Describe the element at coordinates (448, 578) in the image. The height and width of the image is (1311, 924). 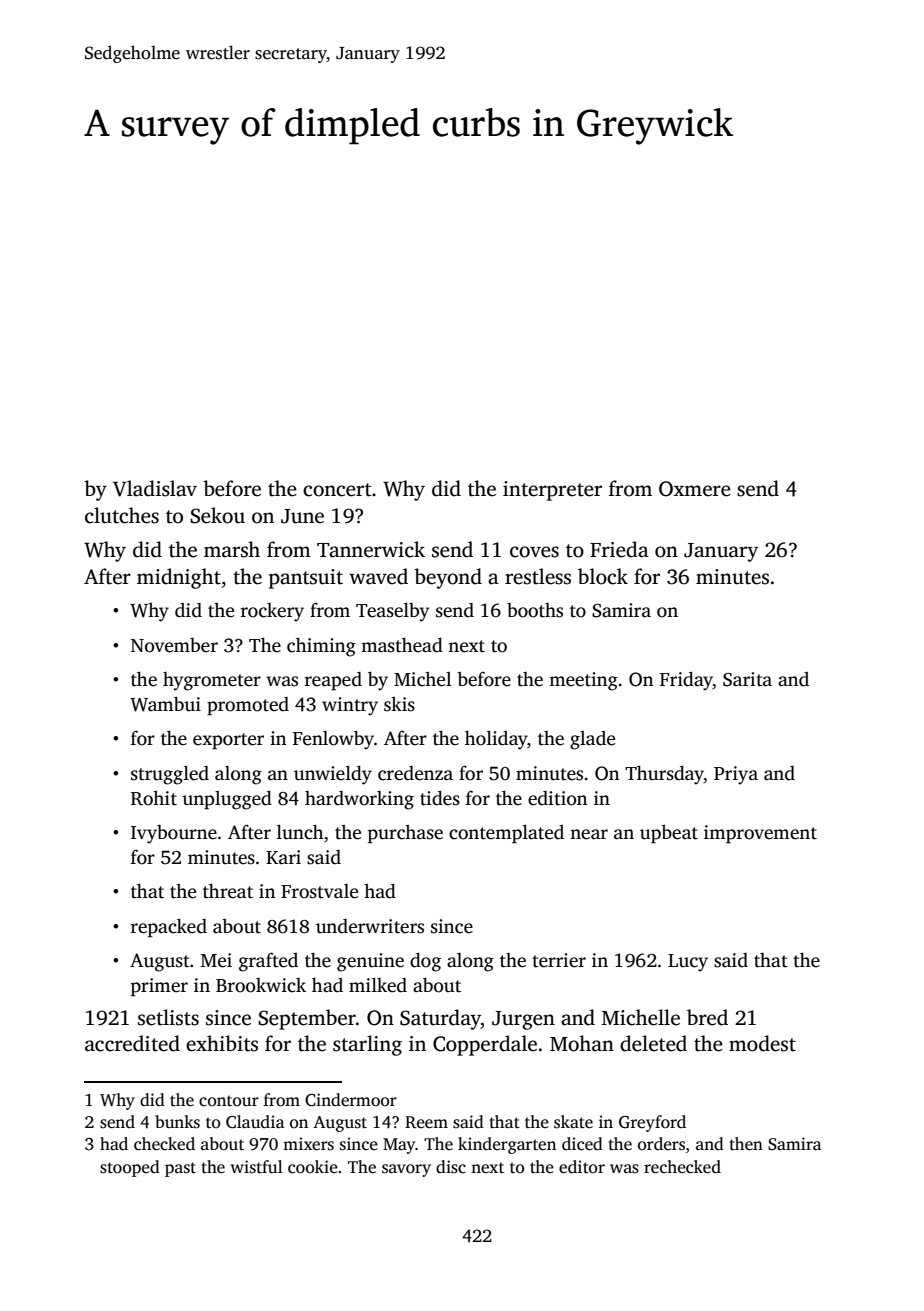
I see `beyond` at that location.
